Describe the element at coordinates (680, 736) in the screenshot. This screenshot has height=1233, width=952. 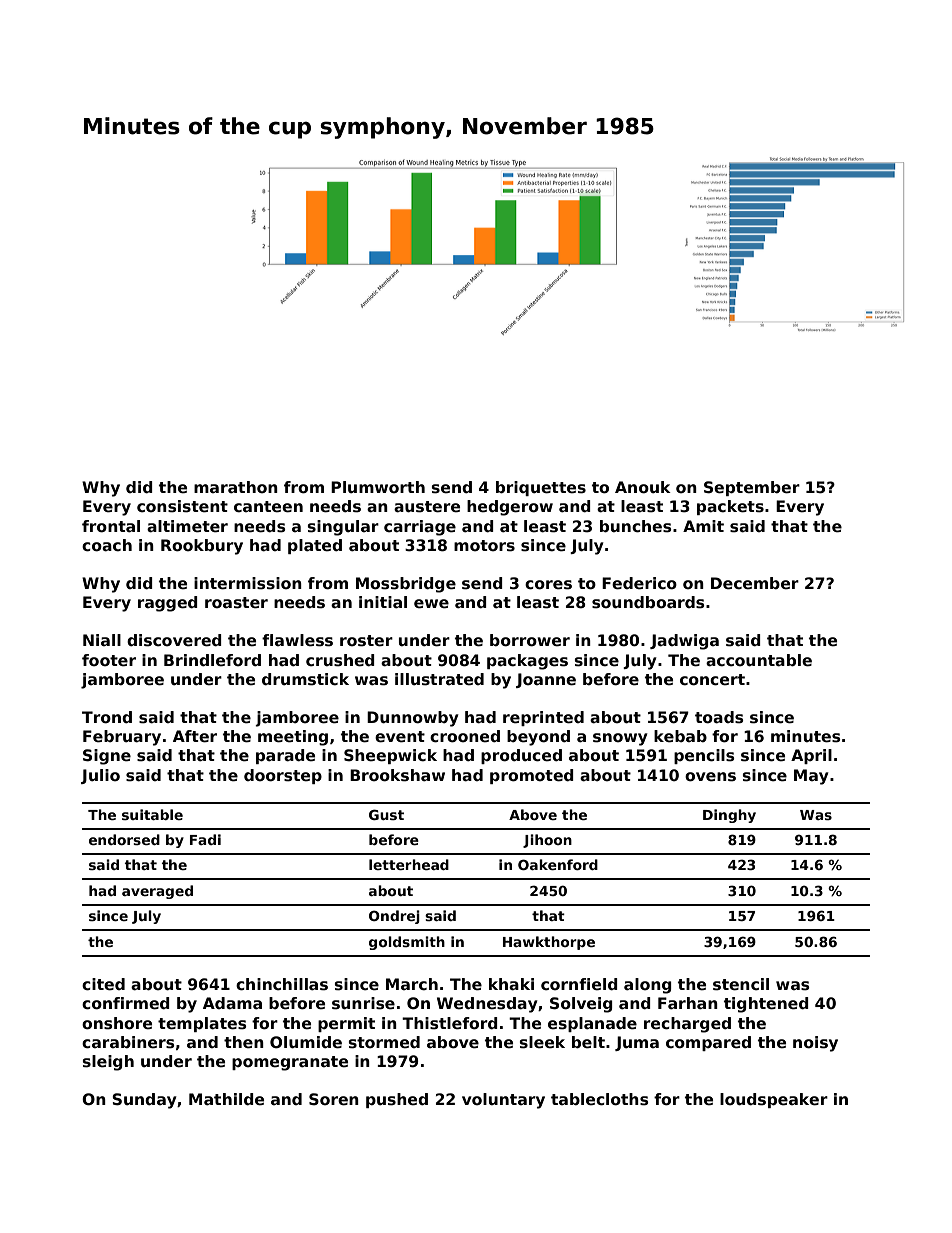
I see `kebab` at that location.
